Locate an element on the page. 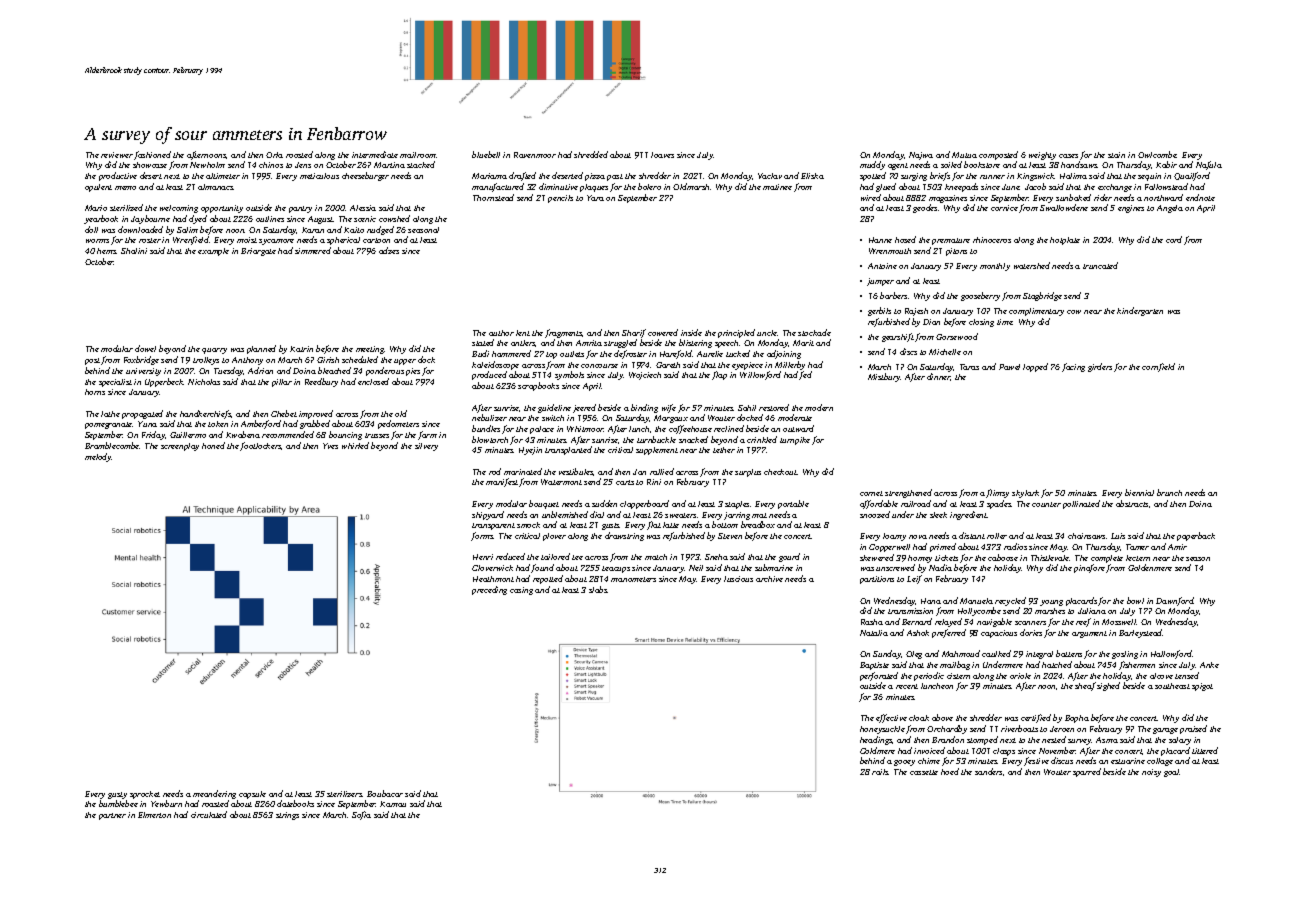 This page has width=1308, height=924. sprocket is located at coordinates (145, 795).
